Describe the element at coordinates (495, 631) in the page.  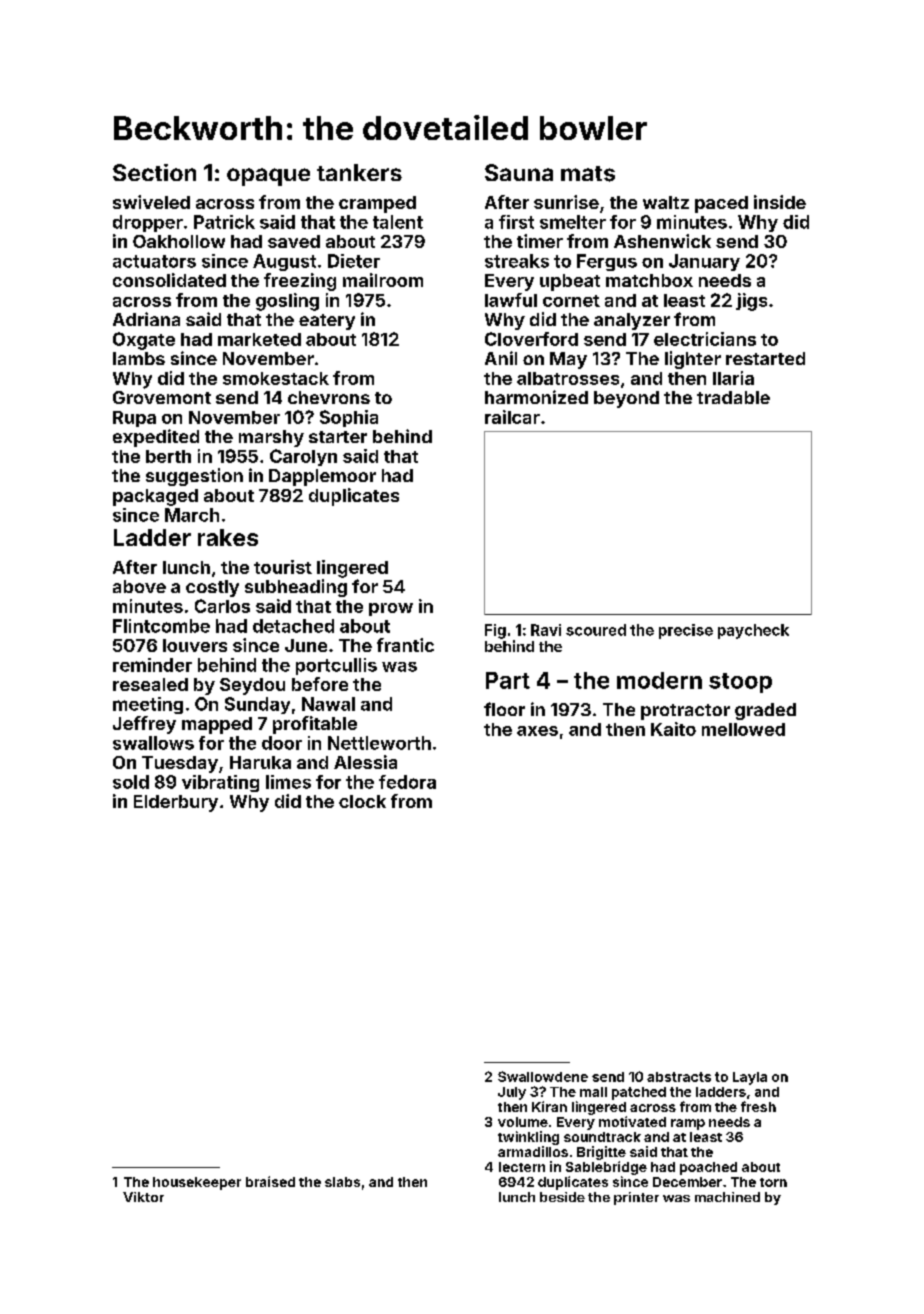
I see `Fig` at that location.
